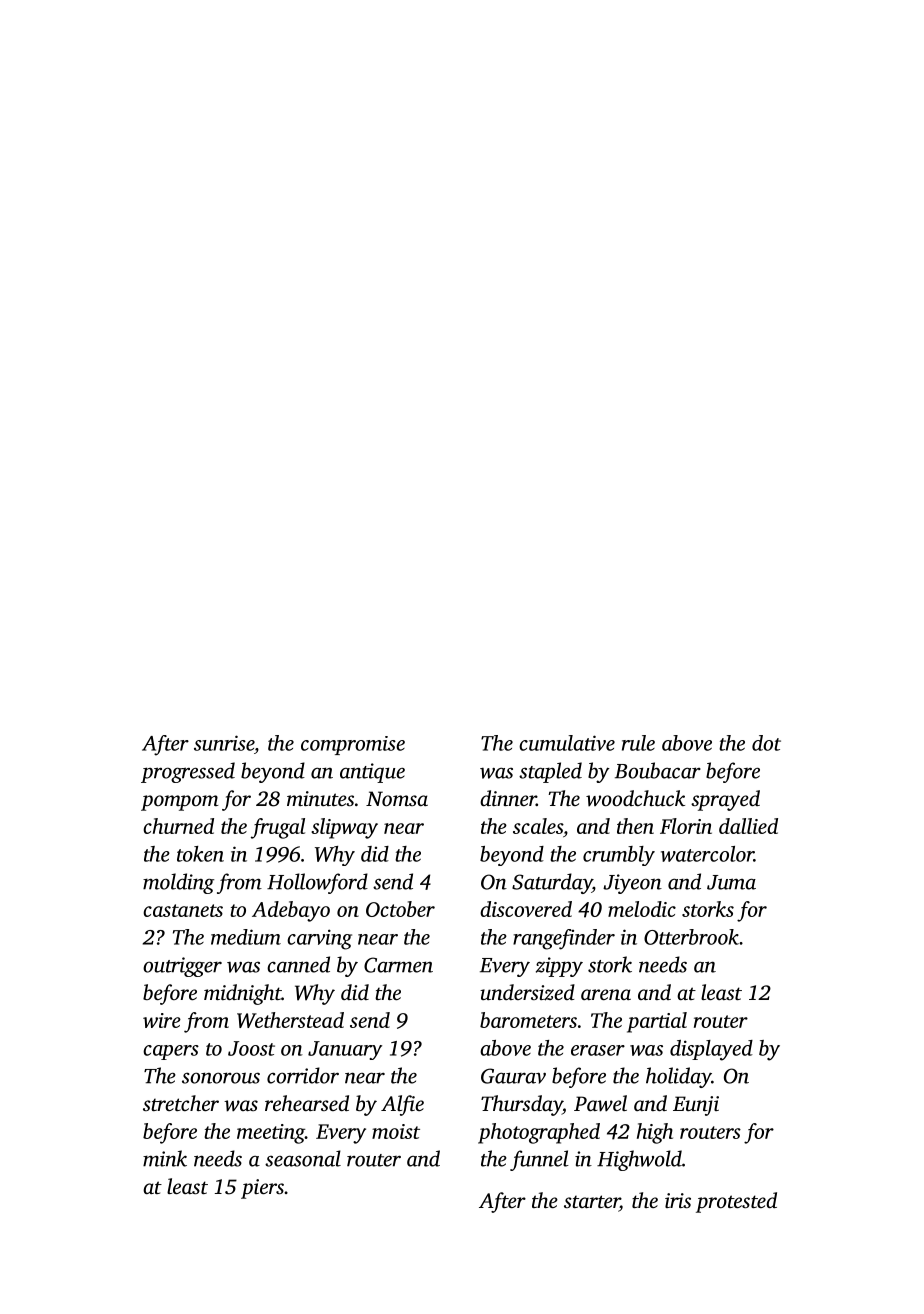 The height and width of the page is (1314, 924). What do you see at coordinates (262, 1189) in the page?
I see `piers` at bounding box center [262, 1189].
